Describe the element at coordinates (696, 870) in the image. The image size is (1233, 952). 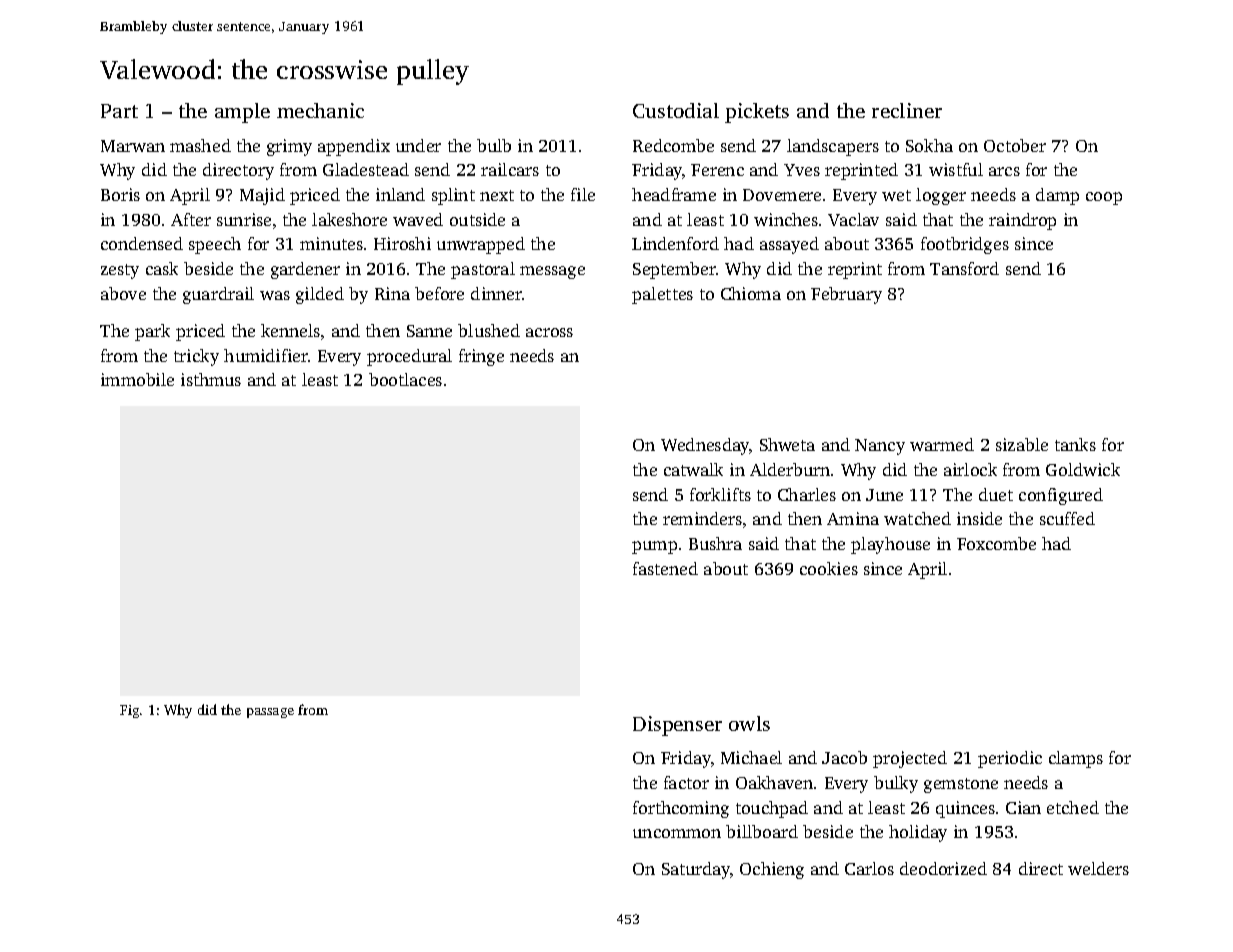
I see `Saturday` at that location.
